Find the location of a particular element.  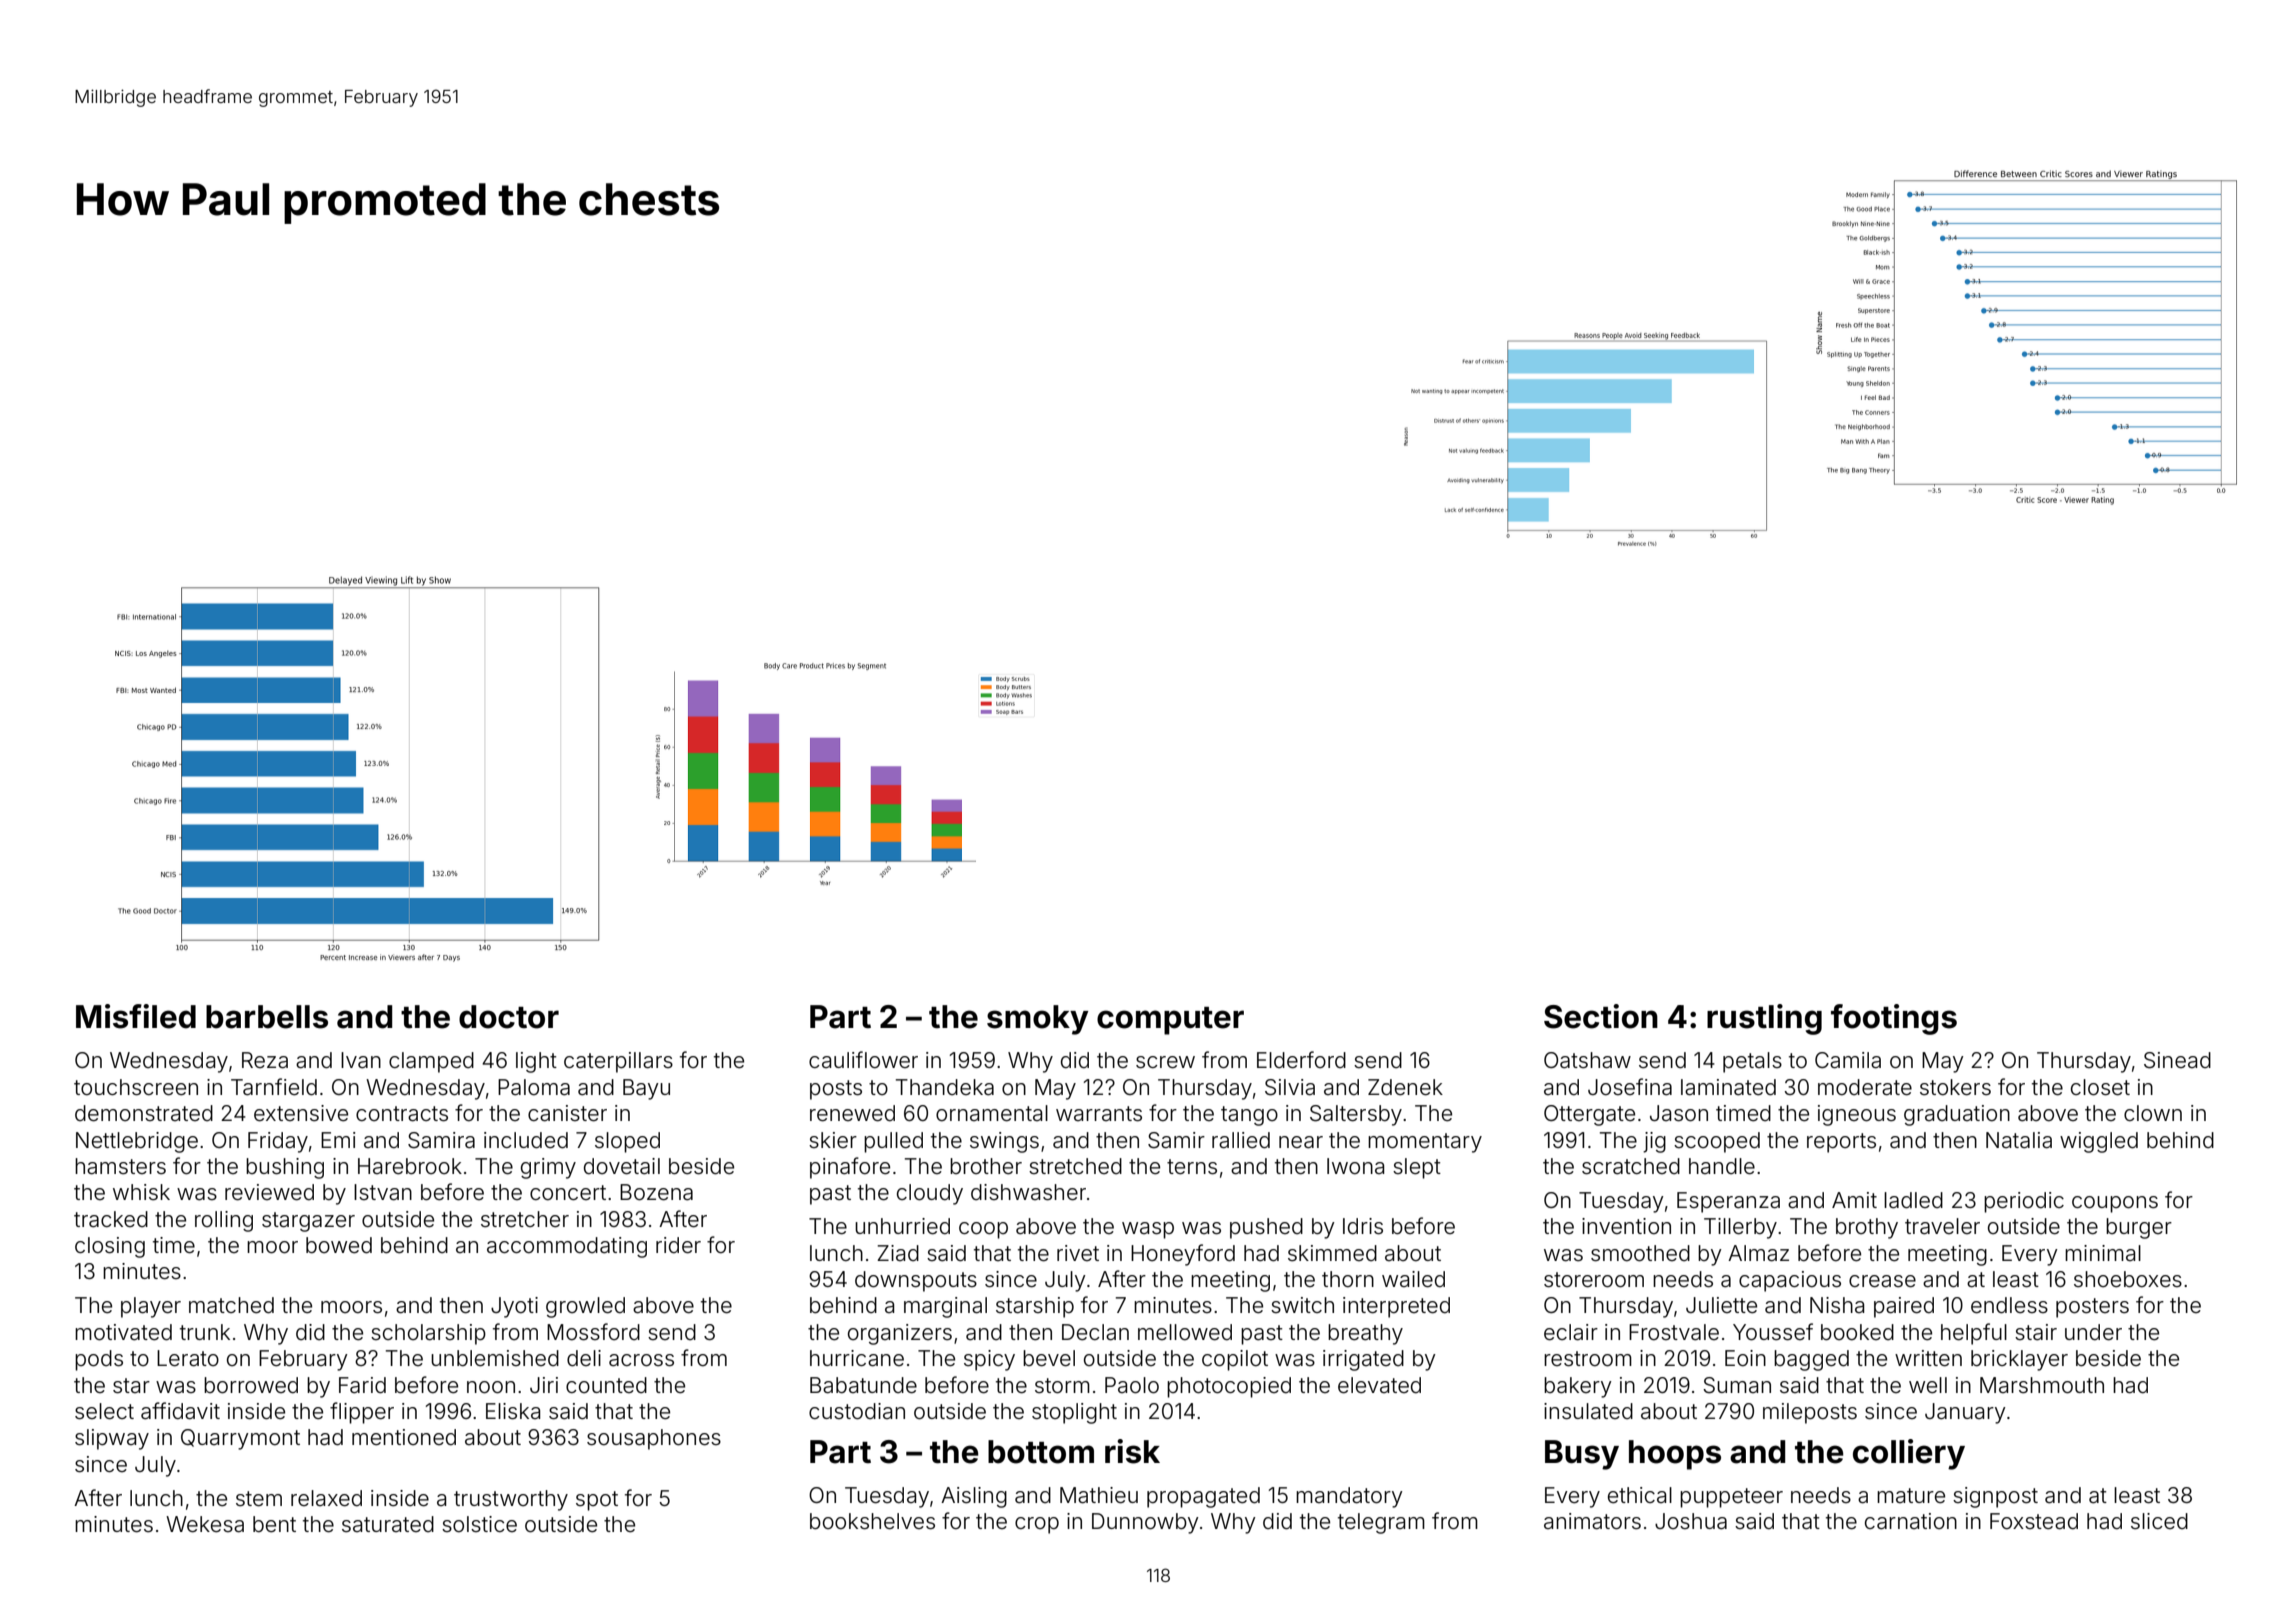

risk is located at coordinates (1132, 1451).
